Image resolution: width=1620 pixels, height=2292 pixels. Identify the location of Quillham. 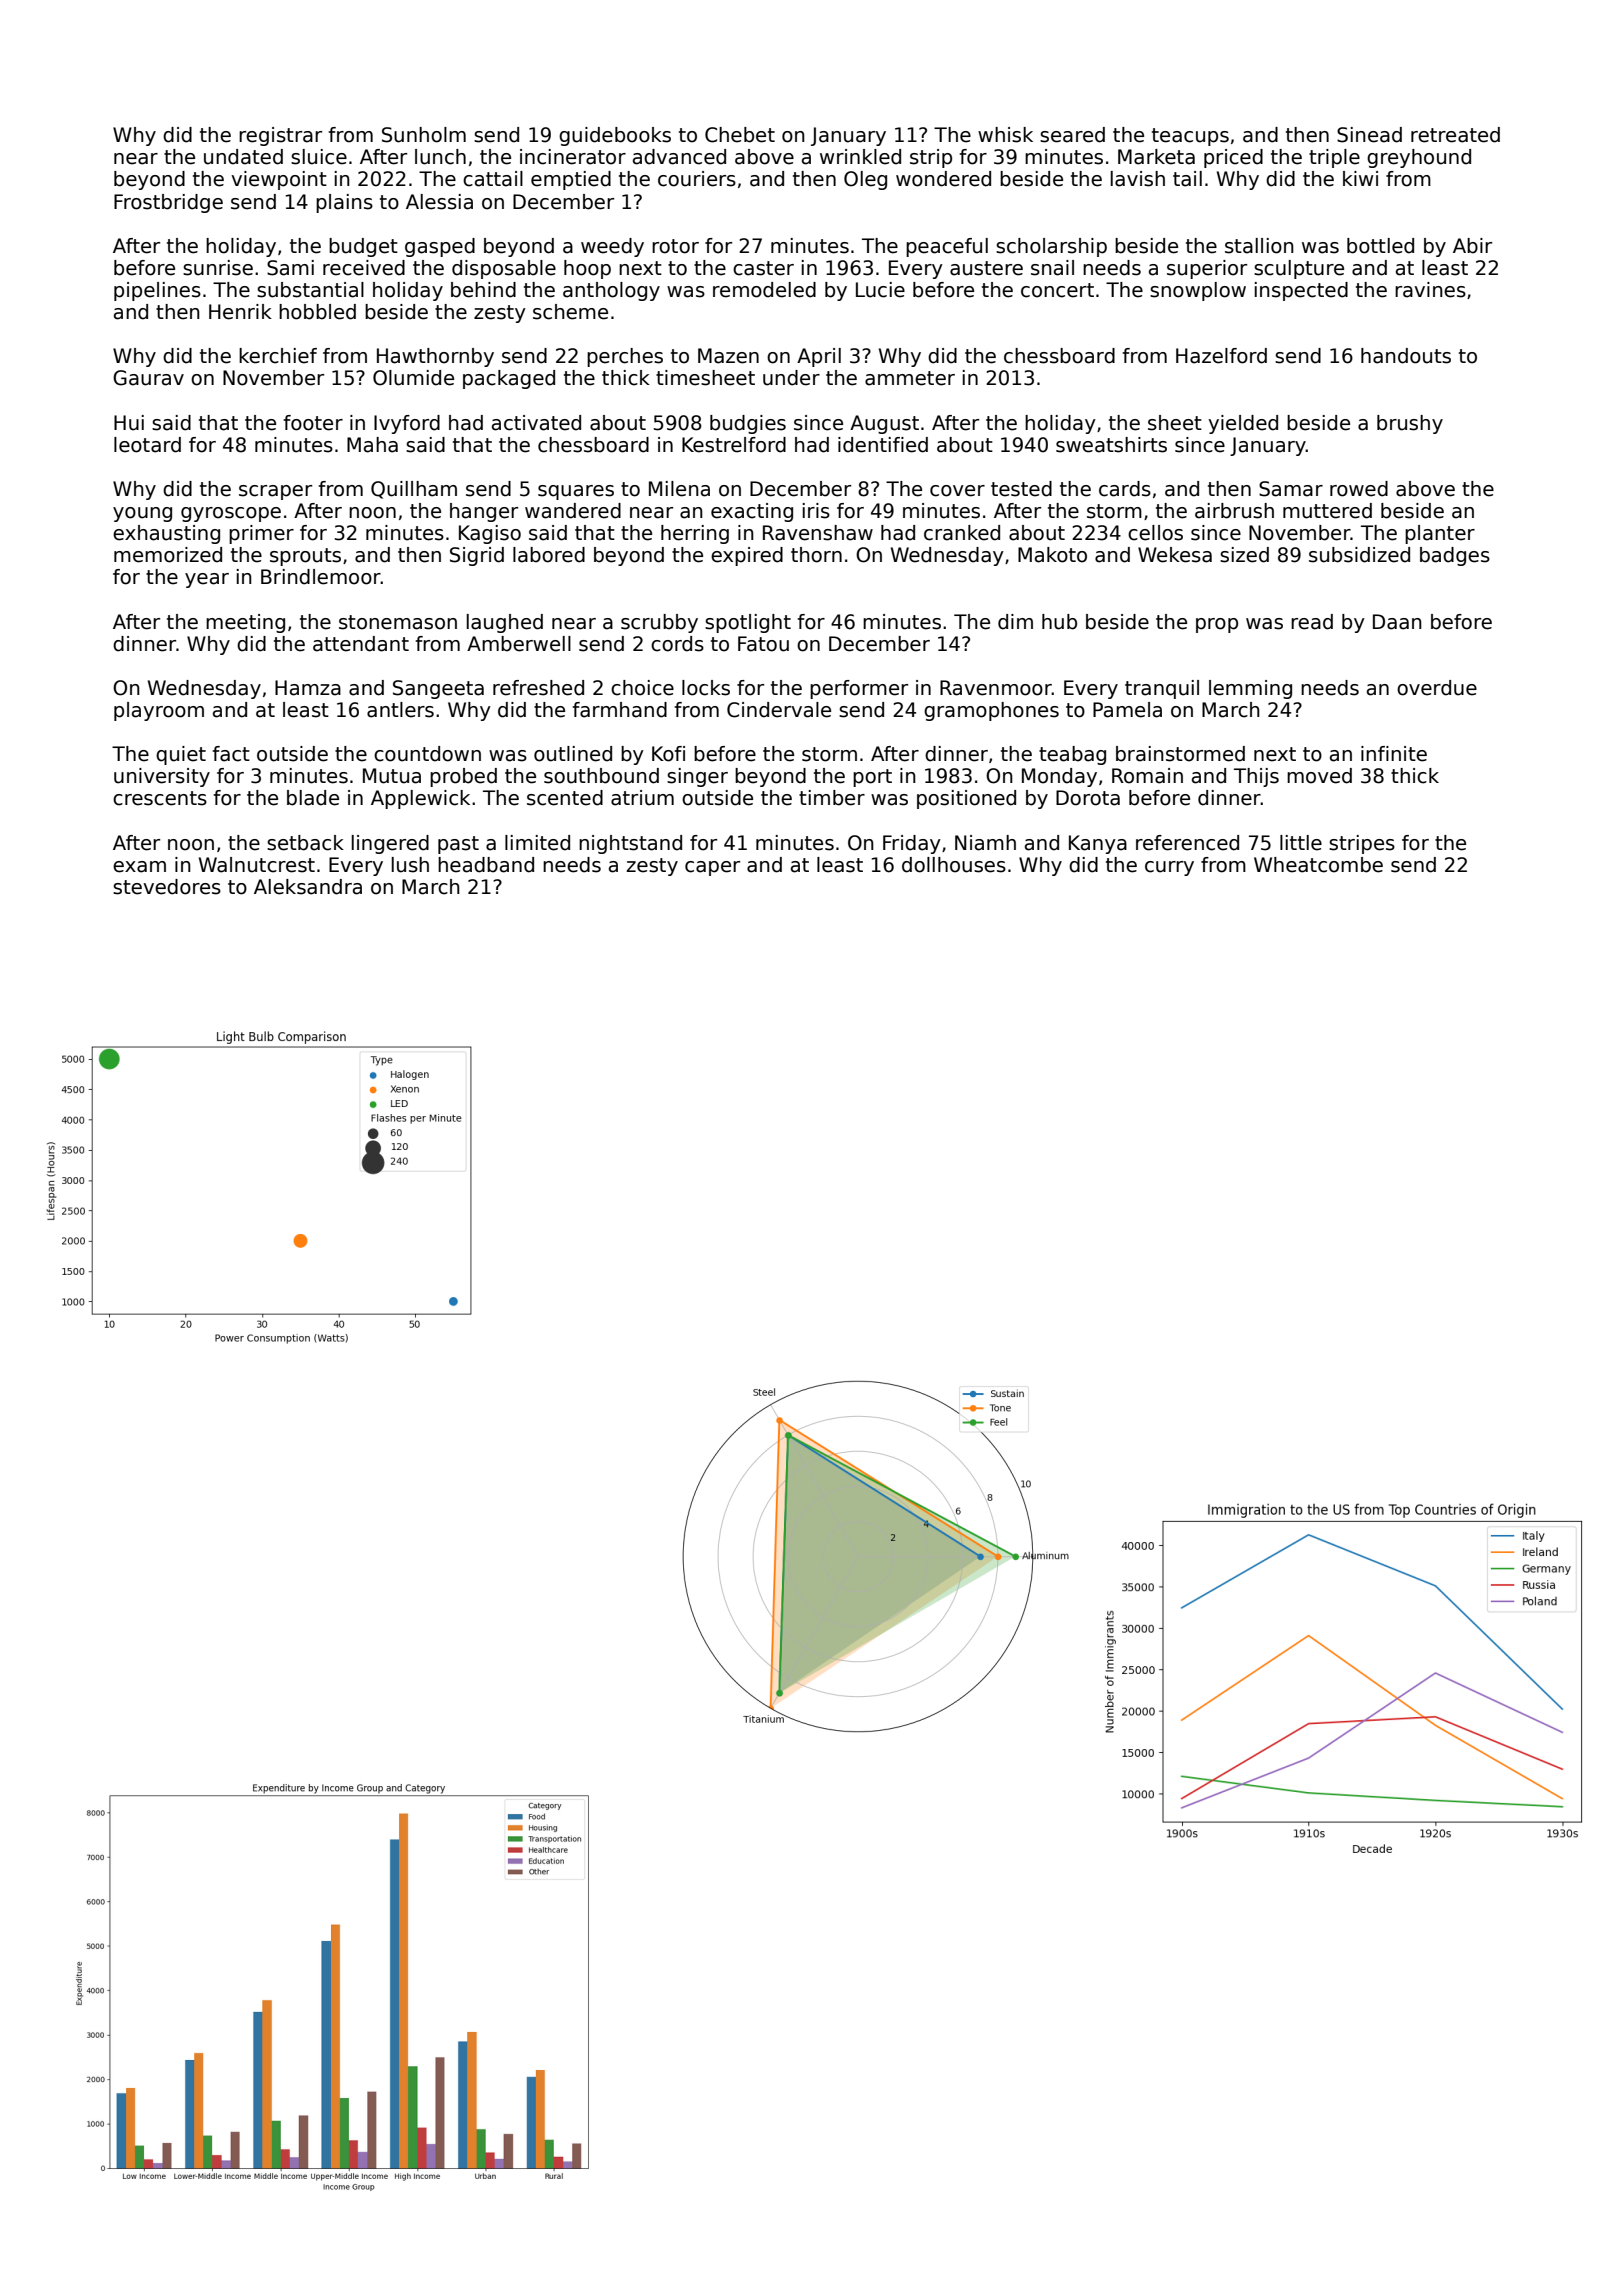
(414, 490).
